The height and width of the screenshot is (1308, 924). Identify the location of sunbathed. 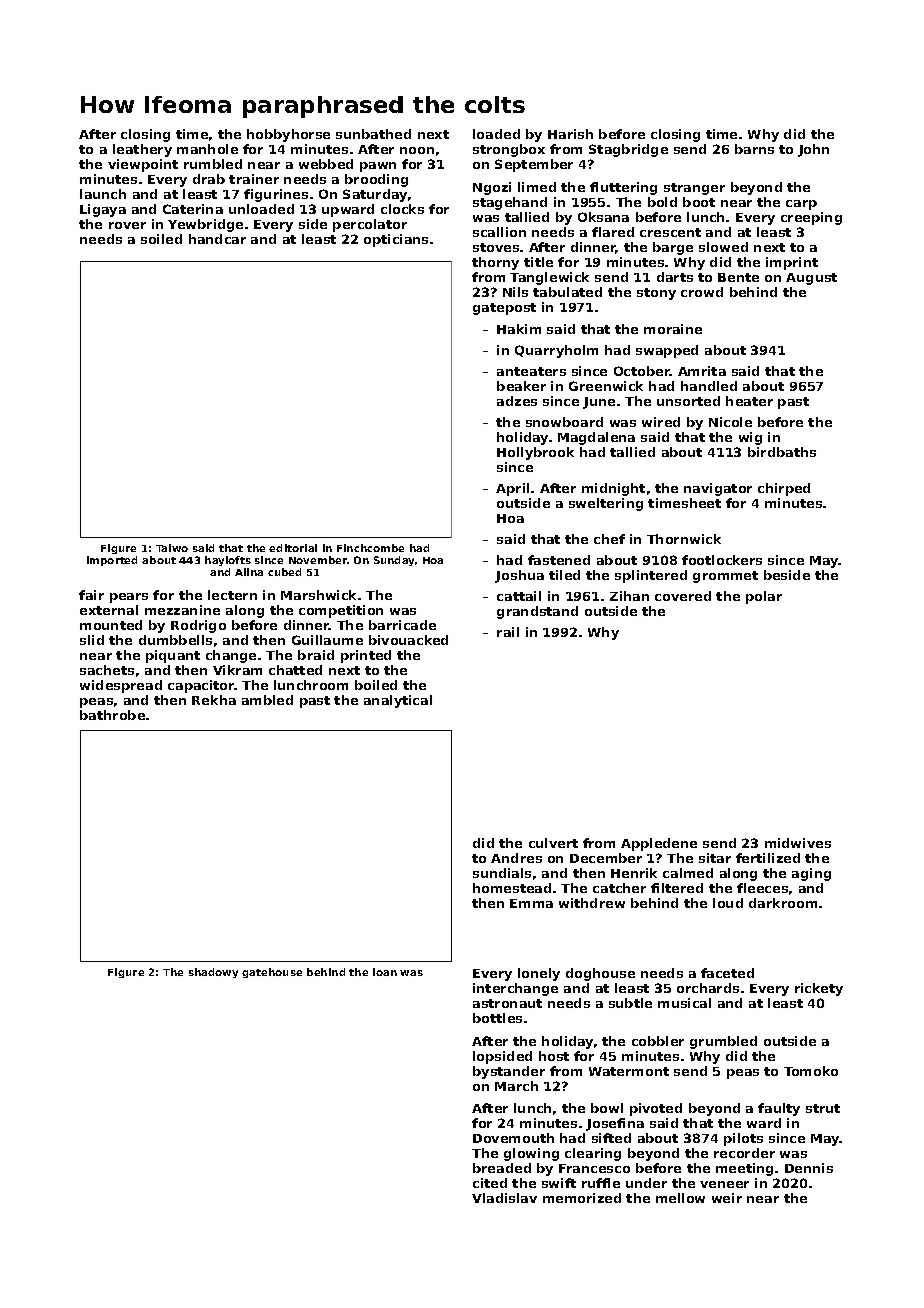
(373, 134).
